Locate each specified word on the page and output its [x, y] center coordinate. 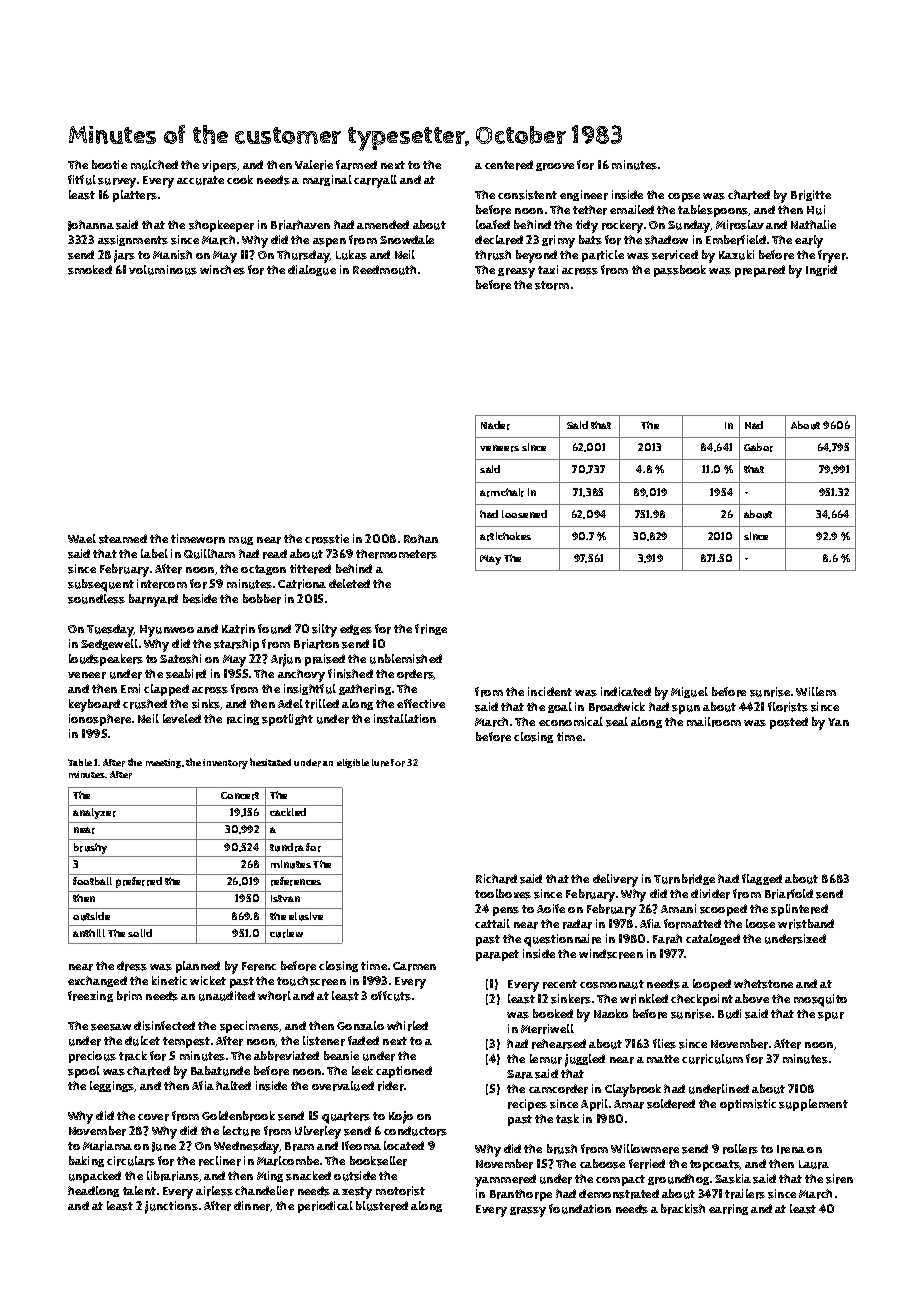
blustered [382, 1206]
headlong [93, 1191]
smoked [90, 270]
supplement [813, 1105]
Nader [495, 425]
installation [405, 719]
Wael [82, 538]
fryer [832, 256]
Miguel [689, 692]
